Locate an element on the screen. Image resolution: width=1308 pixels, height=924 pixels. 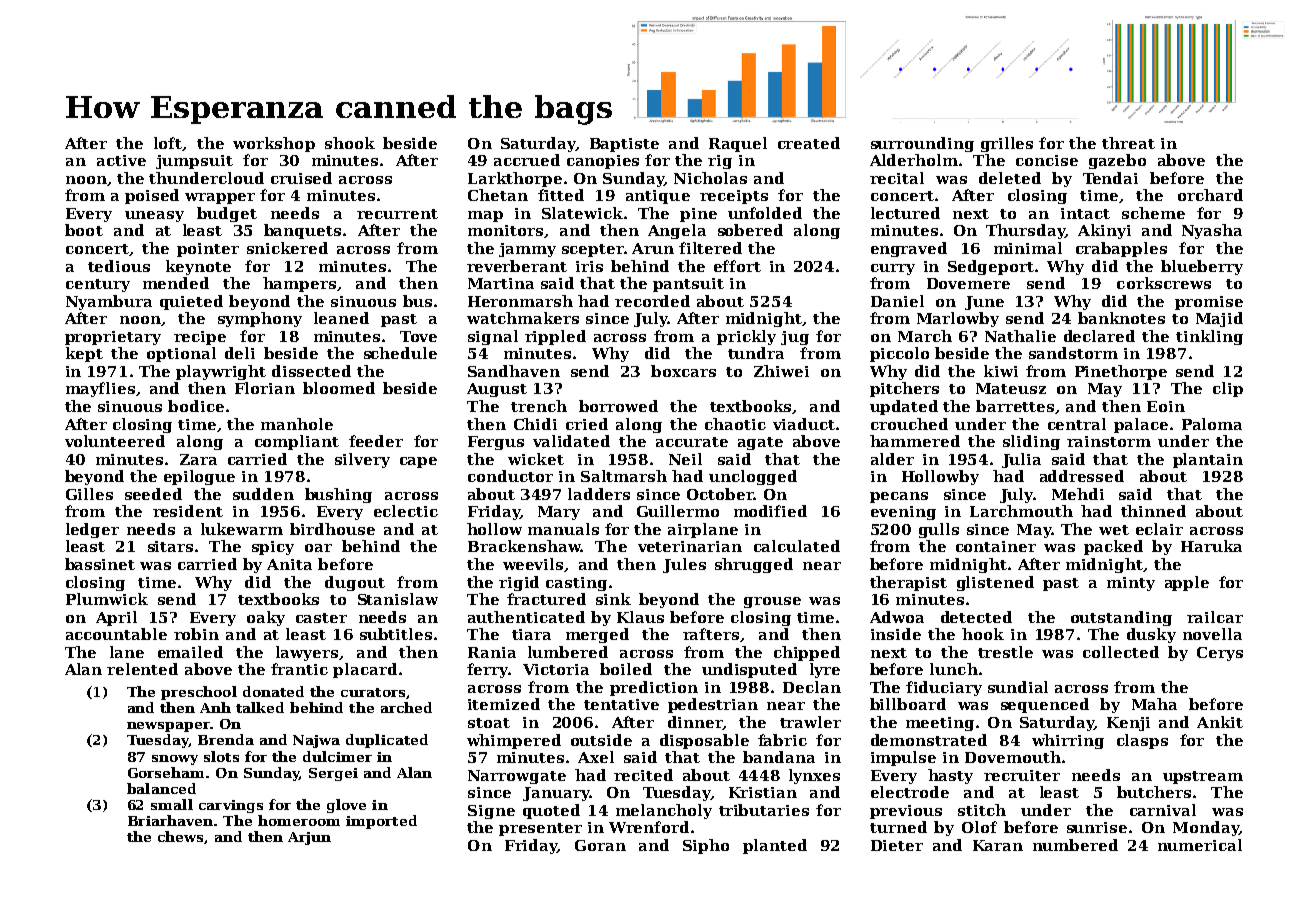
threat is located at coordinates (1128, 143).
